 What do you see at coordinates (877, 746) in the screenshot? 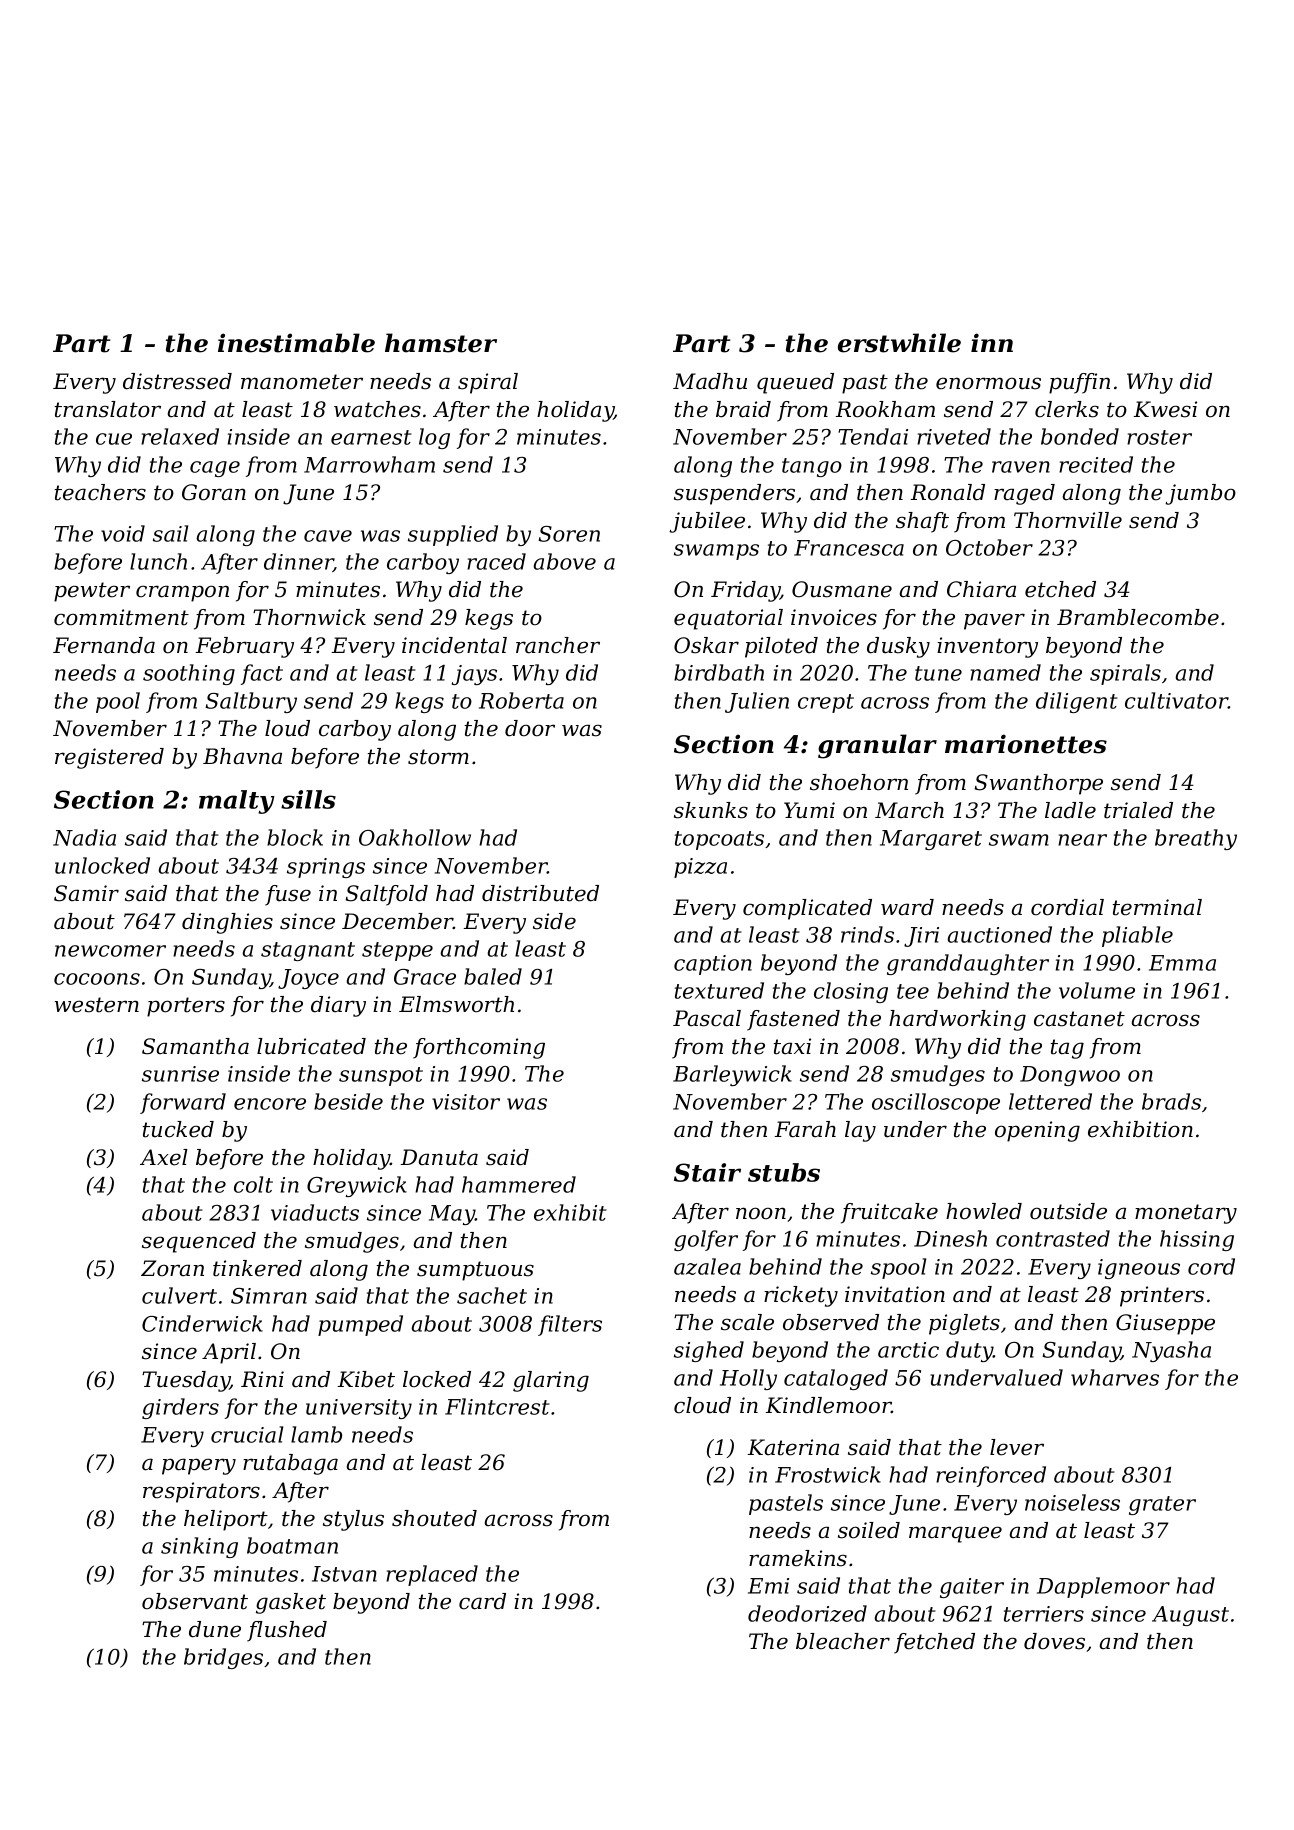
I see `granular` at bounding box center [877, 746].
